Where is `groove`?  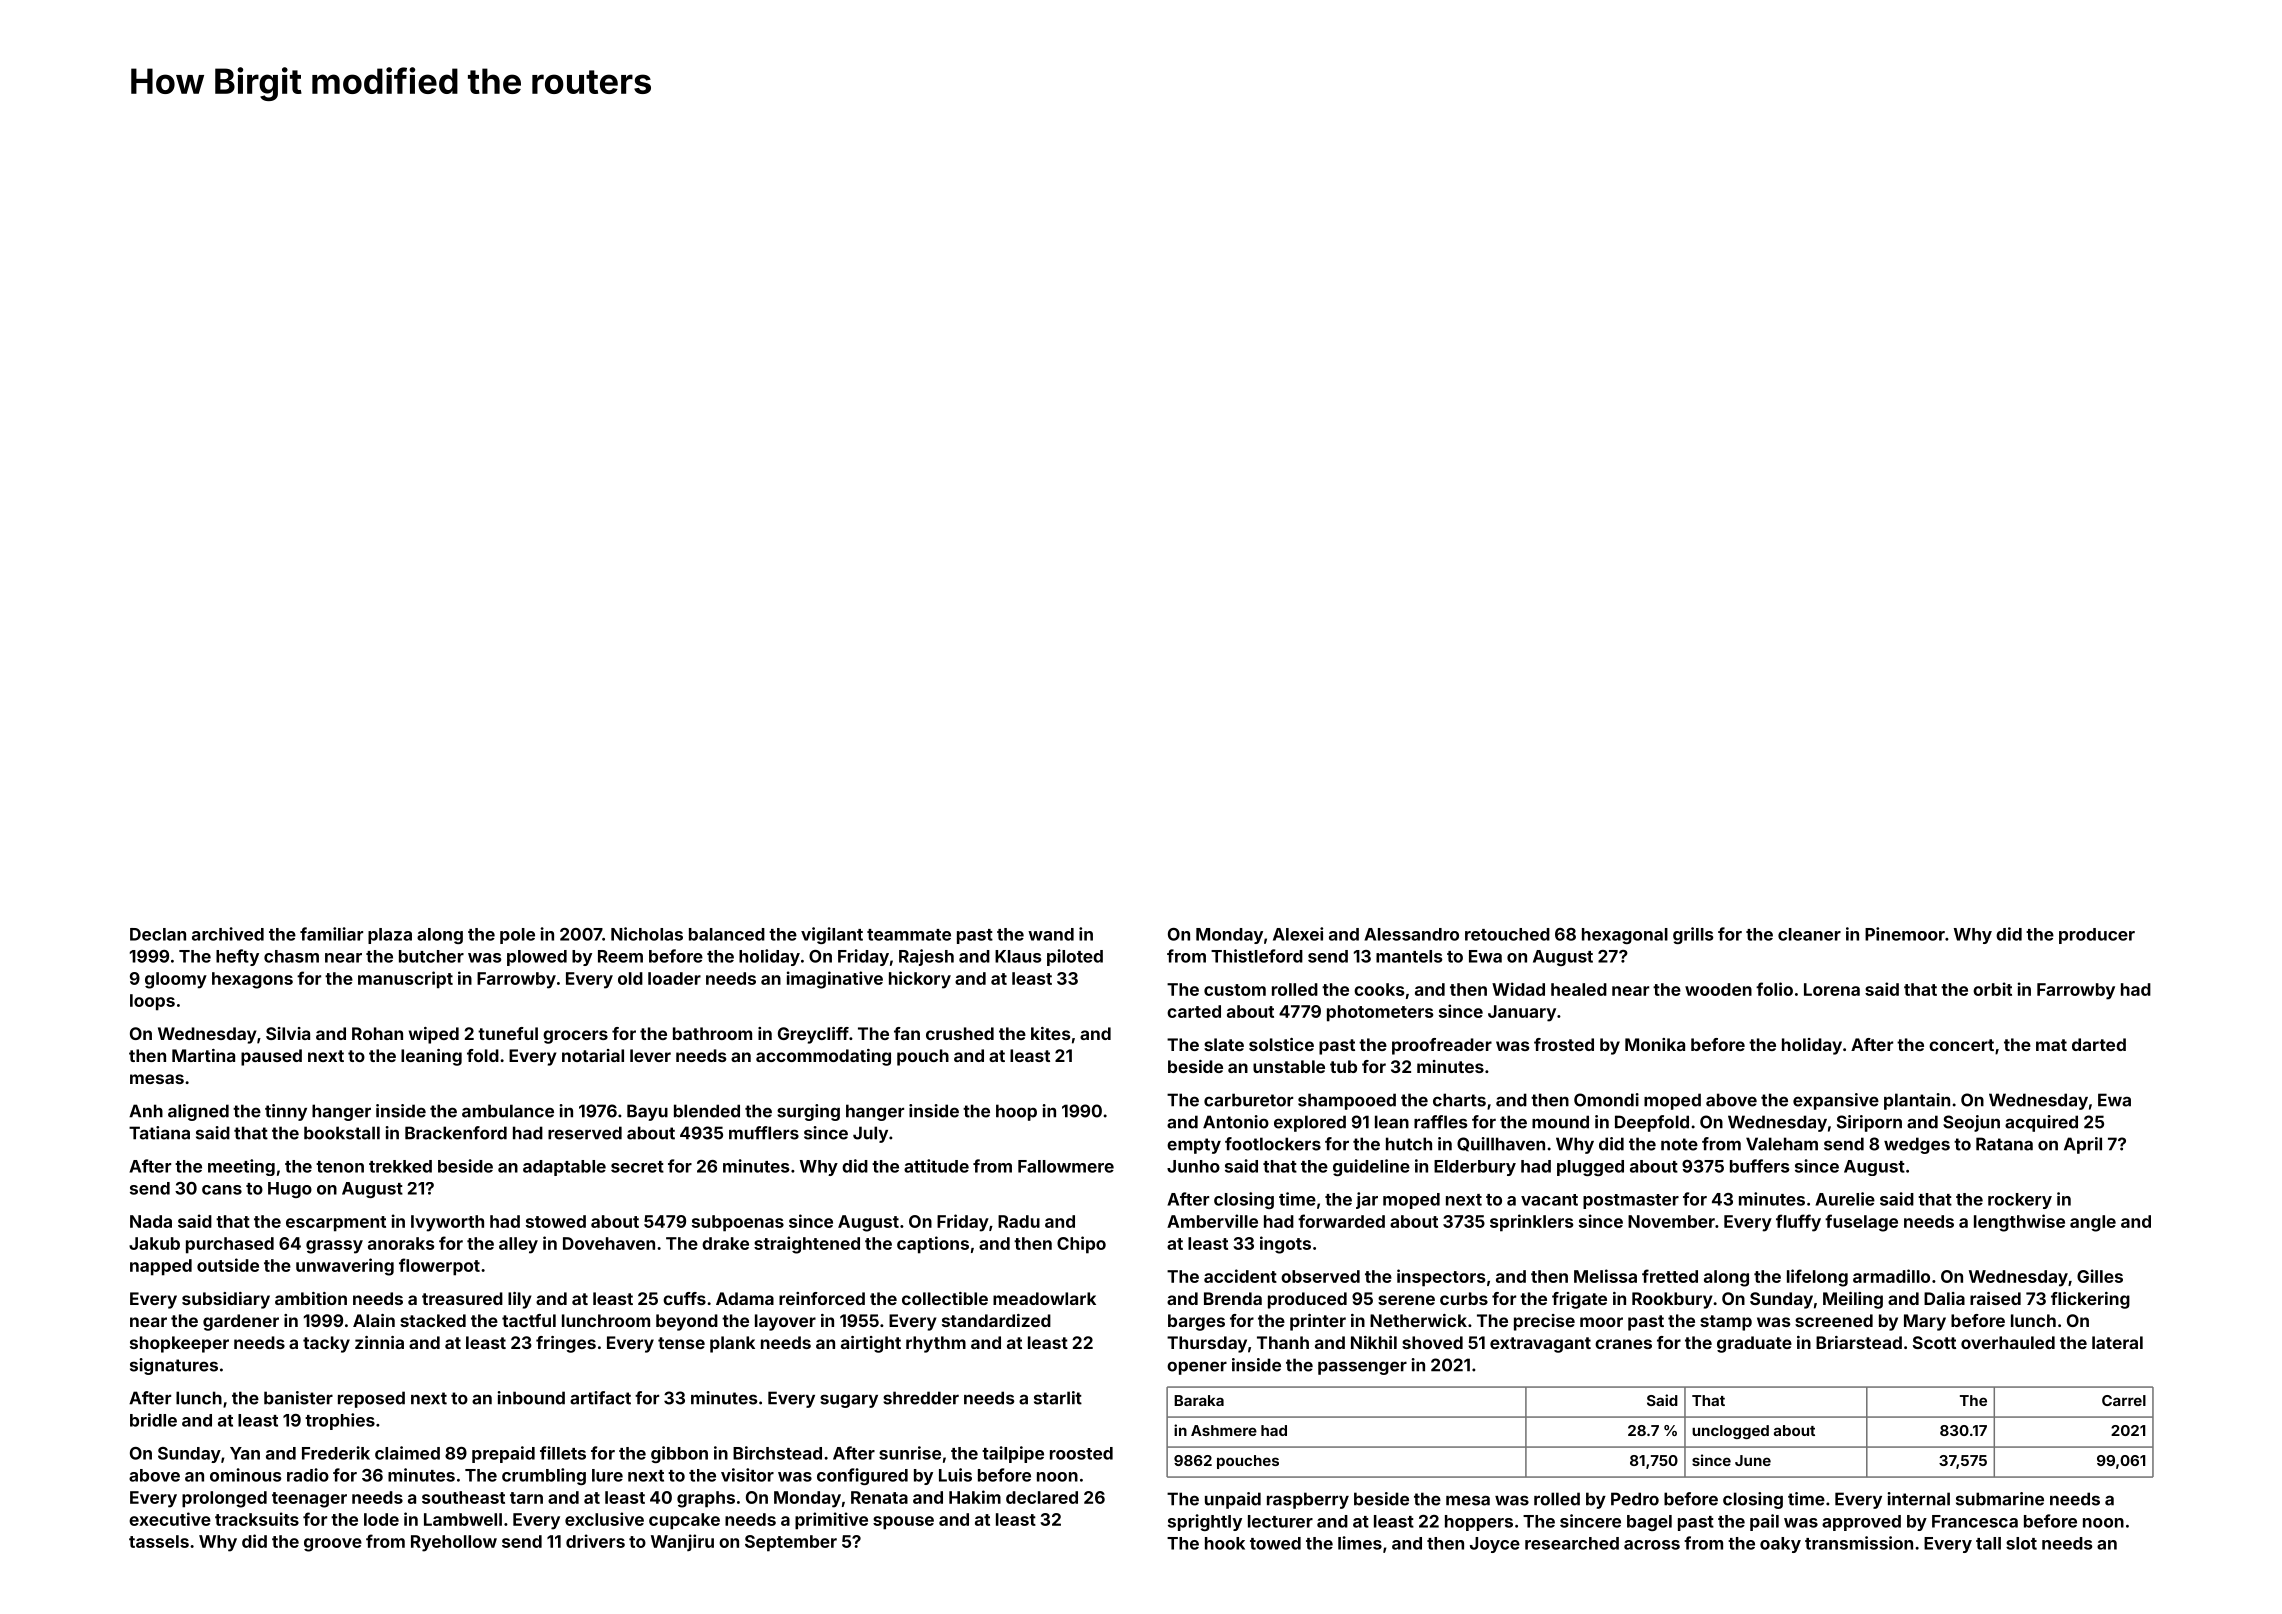 groove is located at coordinates (333, 1545).
